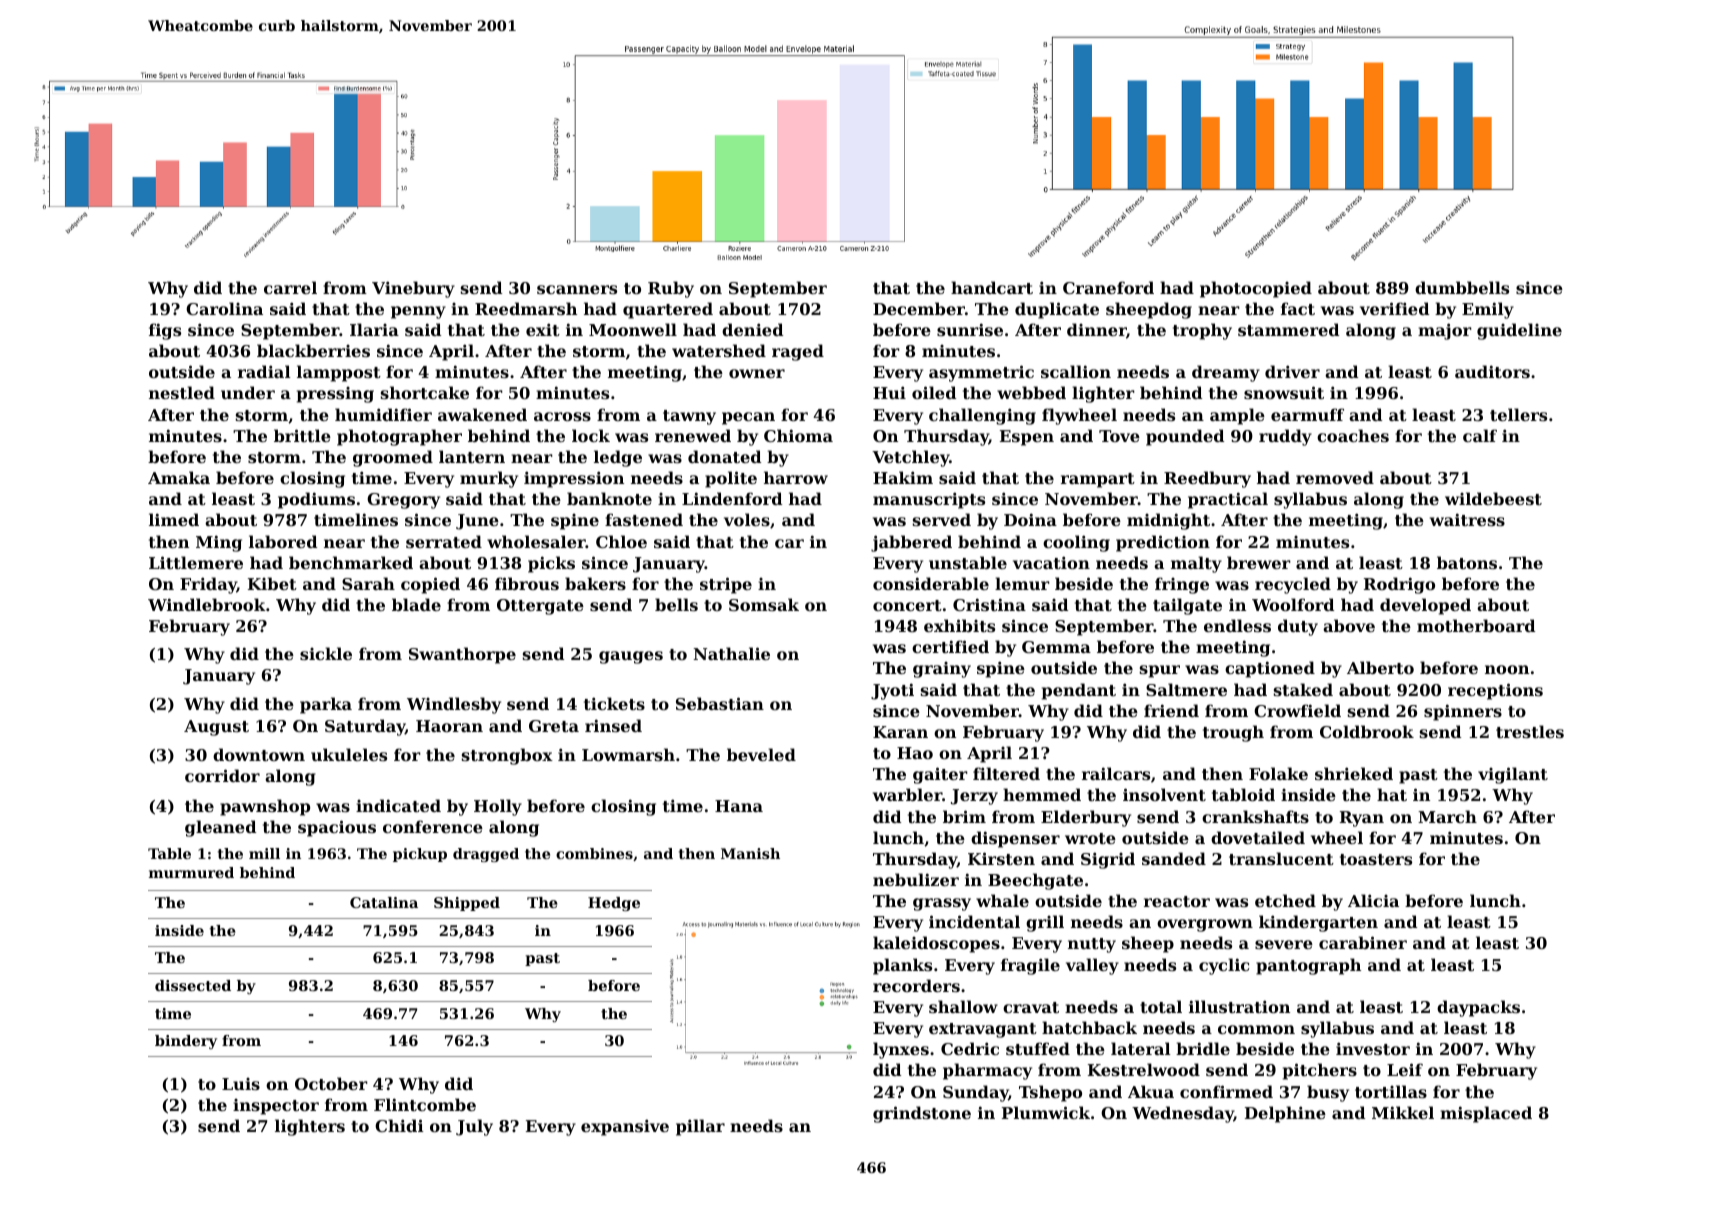 This document has height=1211, width=1713. What do you see at coordinates (1320, 1071) in the document?
I see `pitchers` at bounding box center [1320, 1071].
